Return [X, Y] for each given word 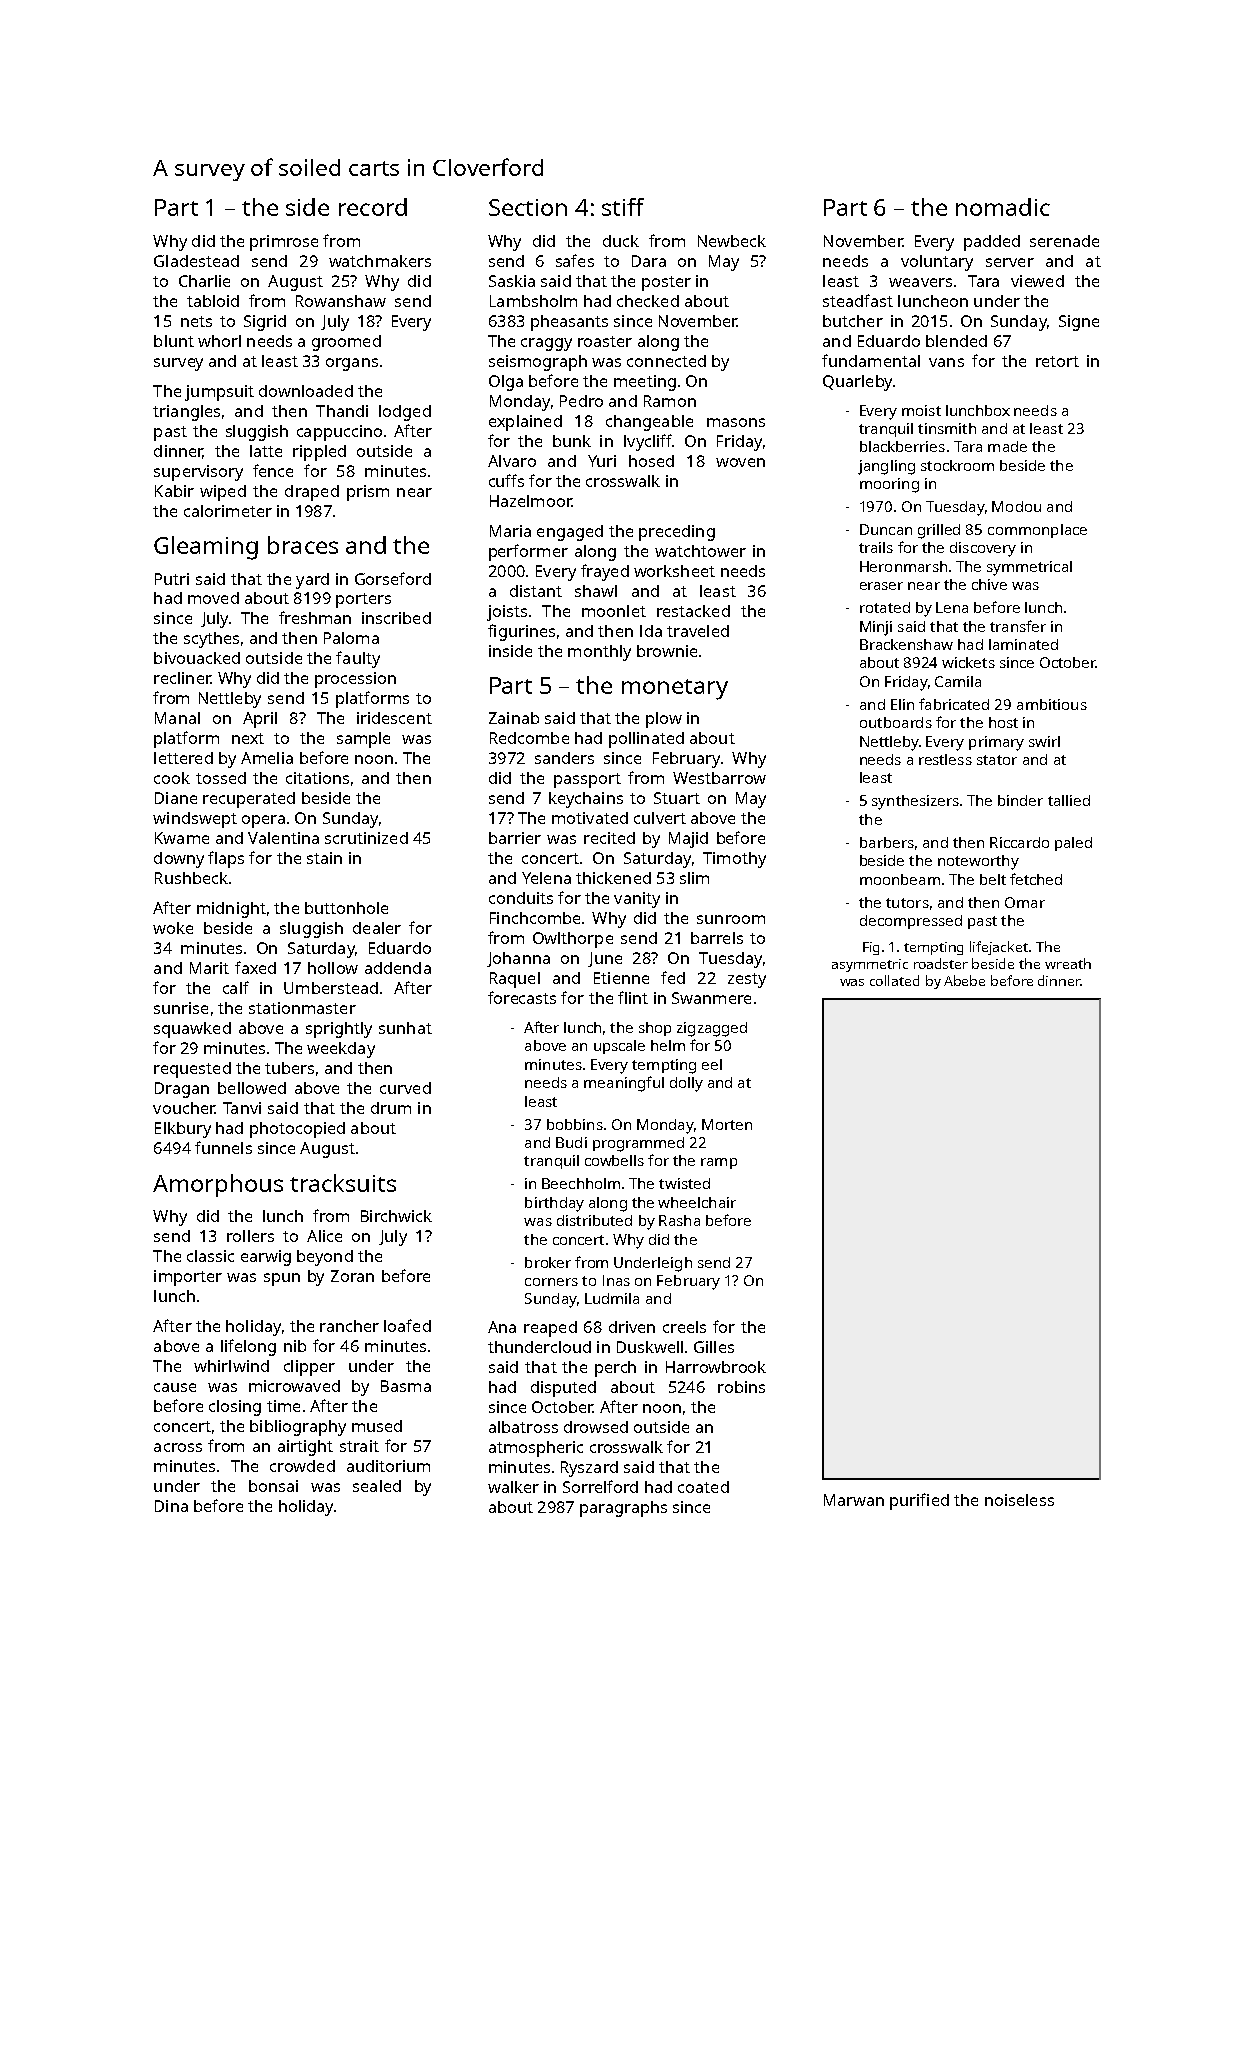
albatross [523, 1427]
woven [740, 462]
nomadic [1003, 207]
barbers [887, 842]
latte [266, 451]
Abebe [964, 980]
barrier [515, 838]
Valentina [283, 838]
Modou [1016, 506]
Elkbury [183, 1130]
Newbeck [732, 241]
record [373, 207]
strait [359, 1446]
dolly [686, 1084]
